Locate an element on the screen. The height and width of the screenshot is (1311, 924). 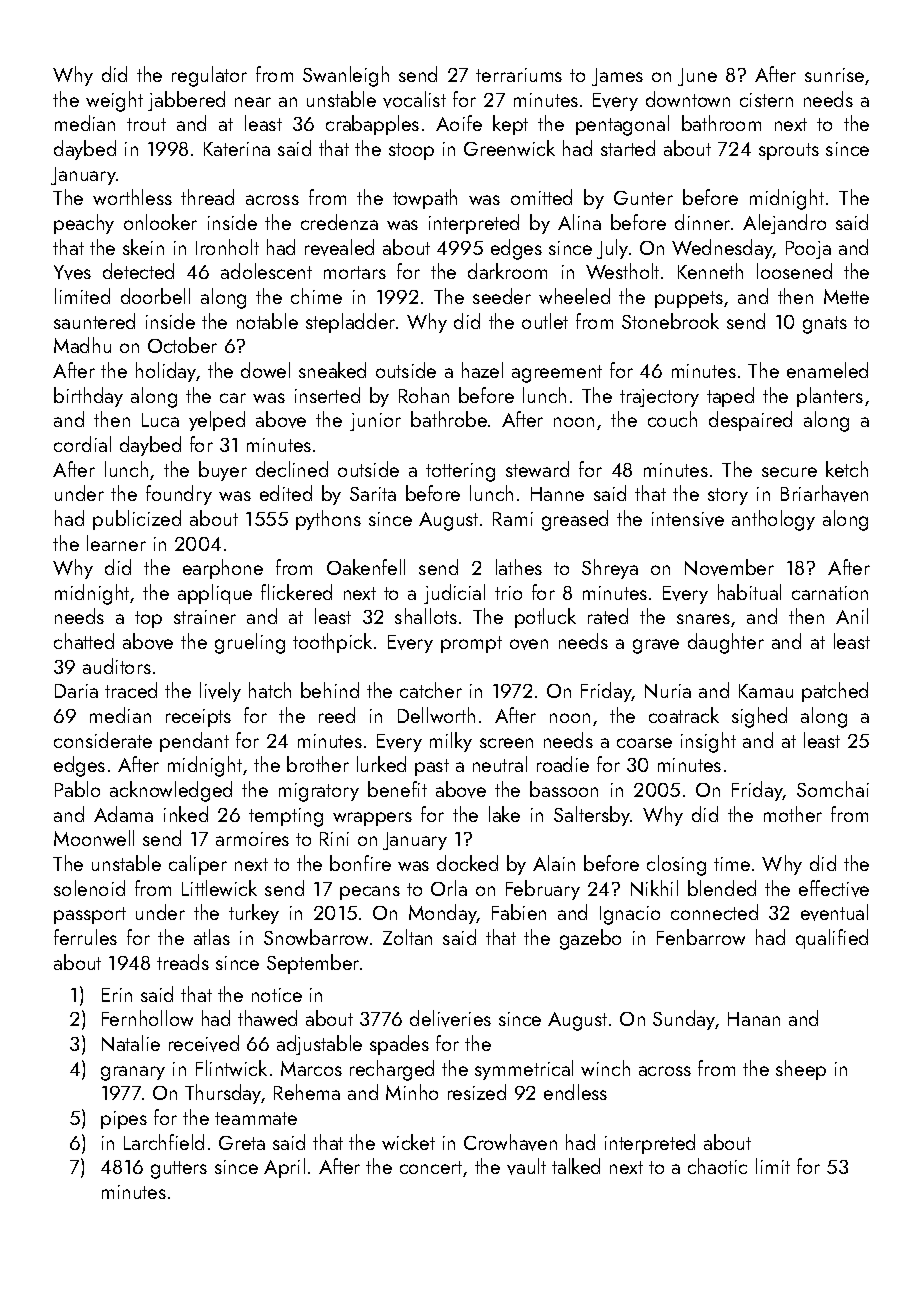
gutters is located at coordinates (179, 1170).
